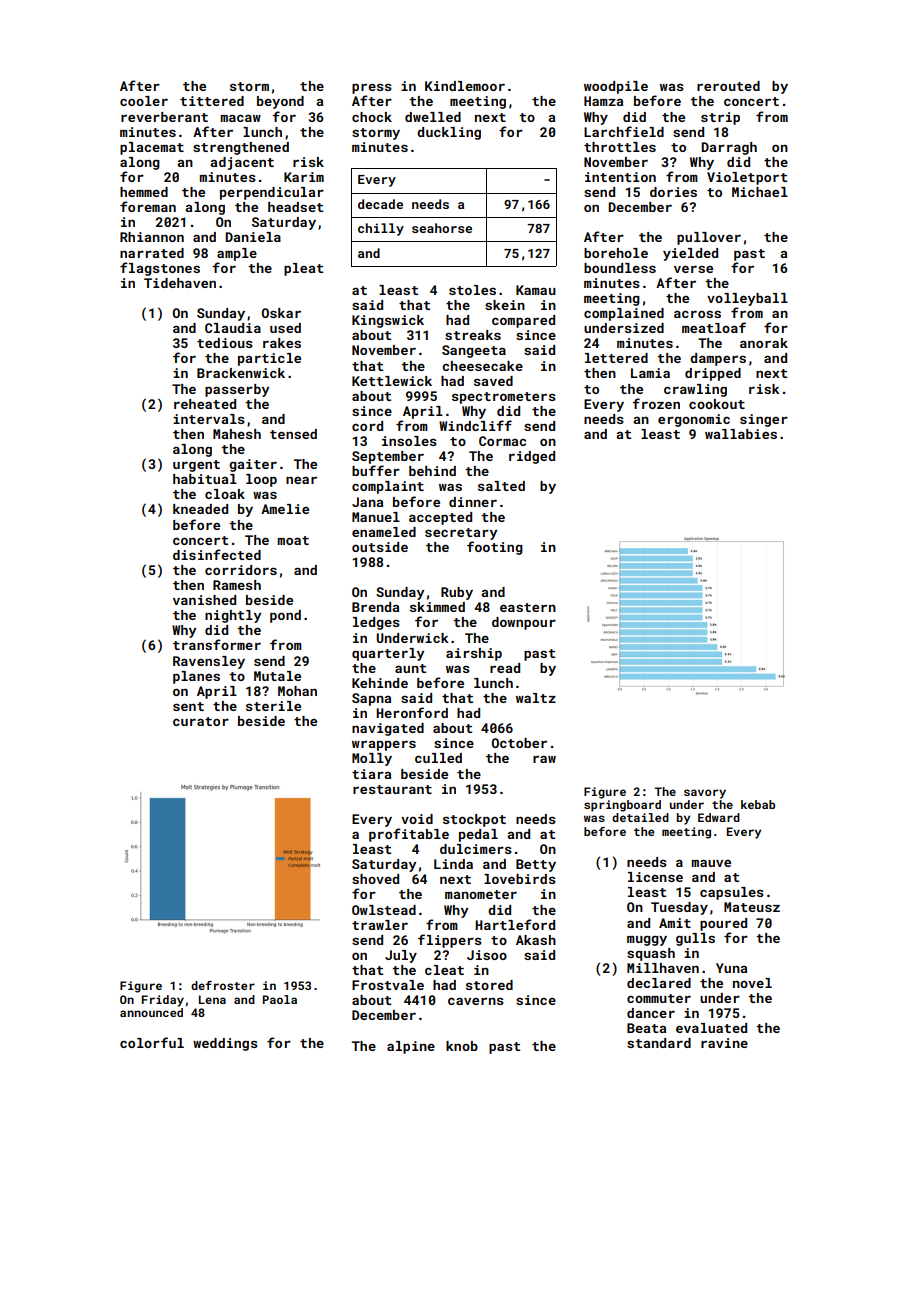 Image resolution: width=908 pixels, height=1316 pixels. What do you see at coordinates (204, 600) in the image?
I see `vanished` at bounding box center [204, 600].
